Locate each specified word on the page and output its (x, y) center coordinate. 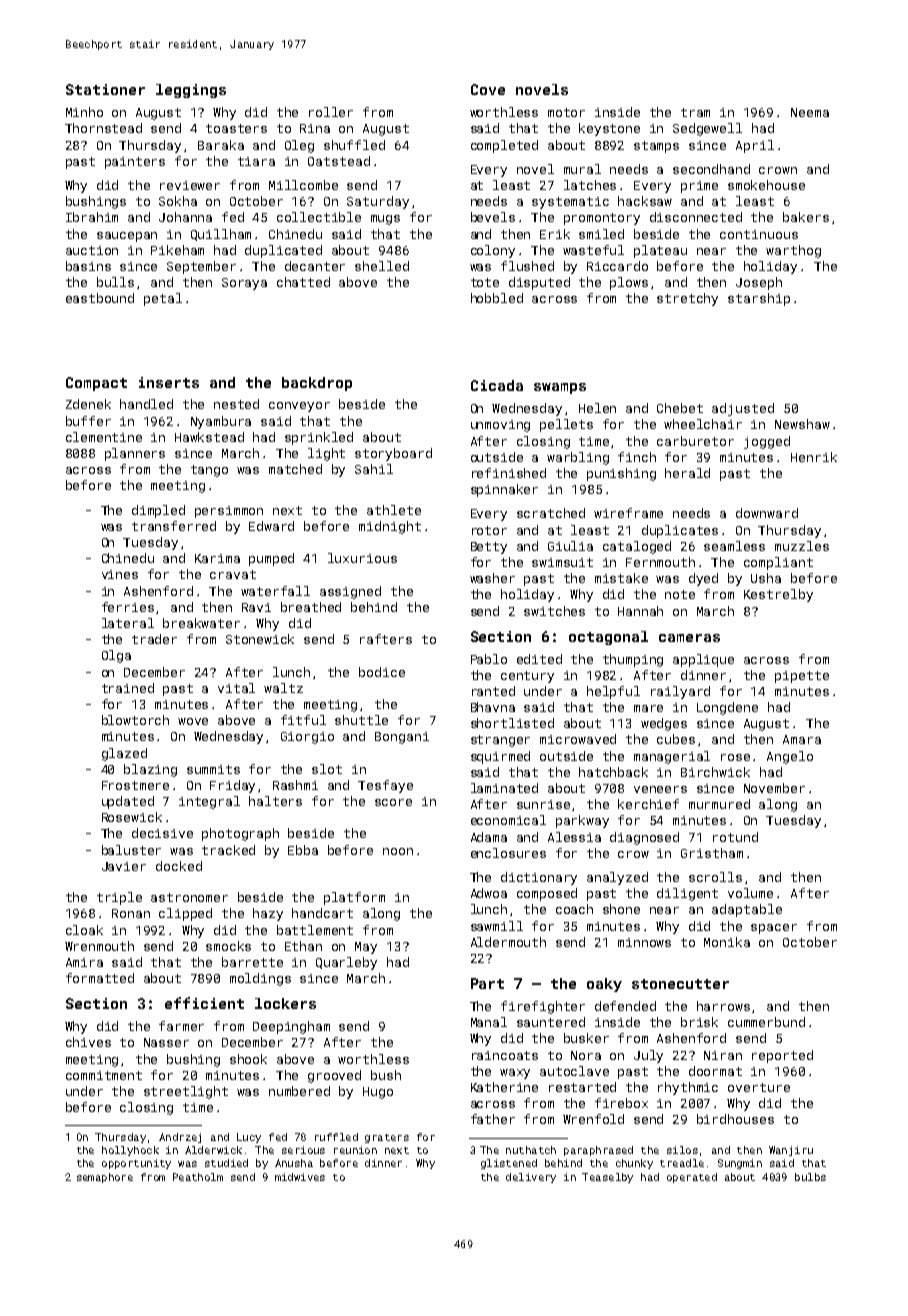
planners (135, 454)
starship (759, 299)
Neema (810, 112)
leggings (191, 91)
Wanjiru (791, 1151)
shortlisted (512, 723)
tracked (228, 850)
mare (648, 708)
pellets (566, 425)
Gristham (712, 853)
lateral (128, 623)
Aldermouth (508, 942)
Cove (488, 89)
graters (387, 1138)
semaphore (105, 1178)
